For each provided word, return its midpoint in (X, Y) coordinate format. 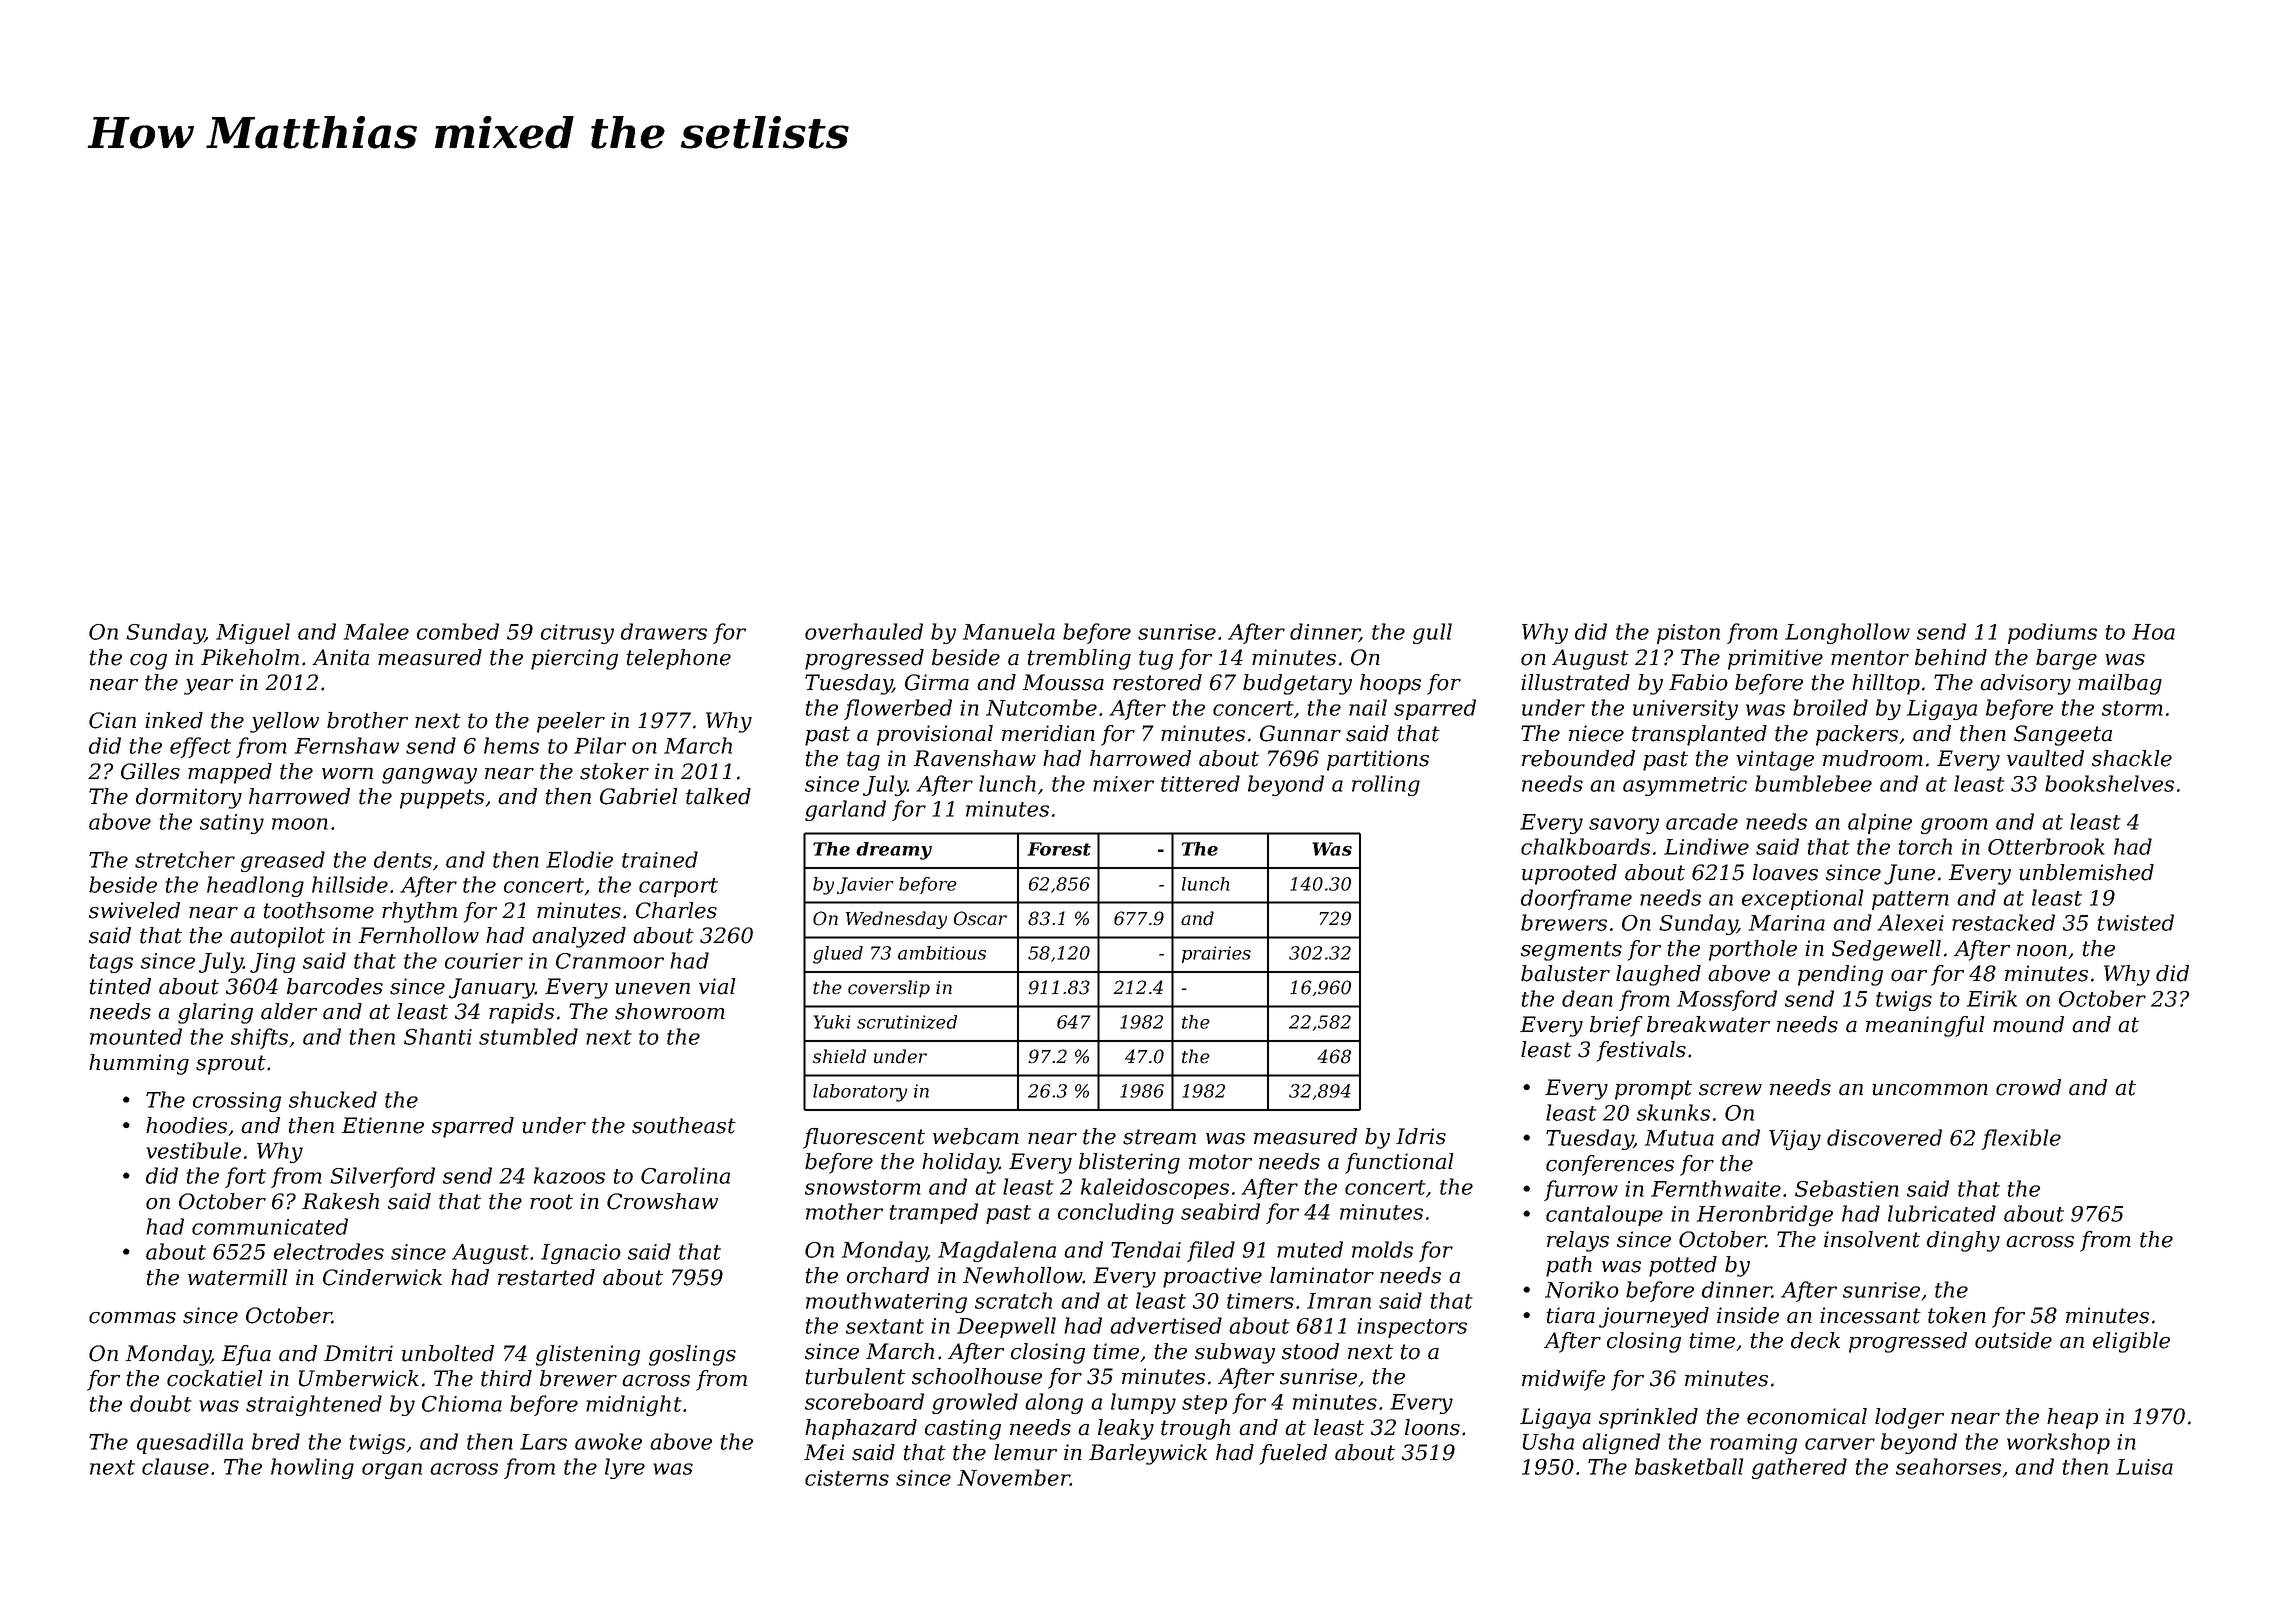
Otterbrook (2046, 846)
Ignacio (581, 1254)
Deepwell (1006, 1327)
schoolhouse (977, 1376)
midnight (634, 1405)
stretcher (185, 859)
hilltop (1886, 684)
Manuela (1009, 631)
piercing (574, 659)
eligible (2131, 1342)
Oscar (980, 918)
